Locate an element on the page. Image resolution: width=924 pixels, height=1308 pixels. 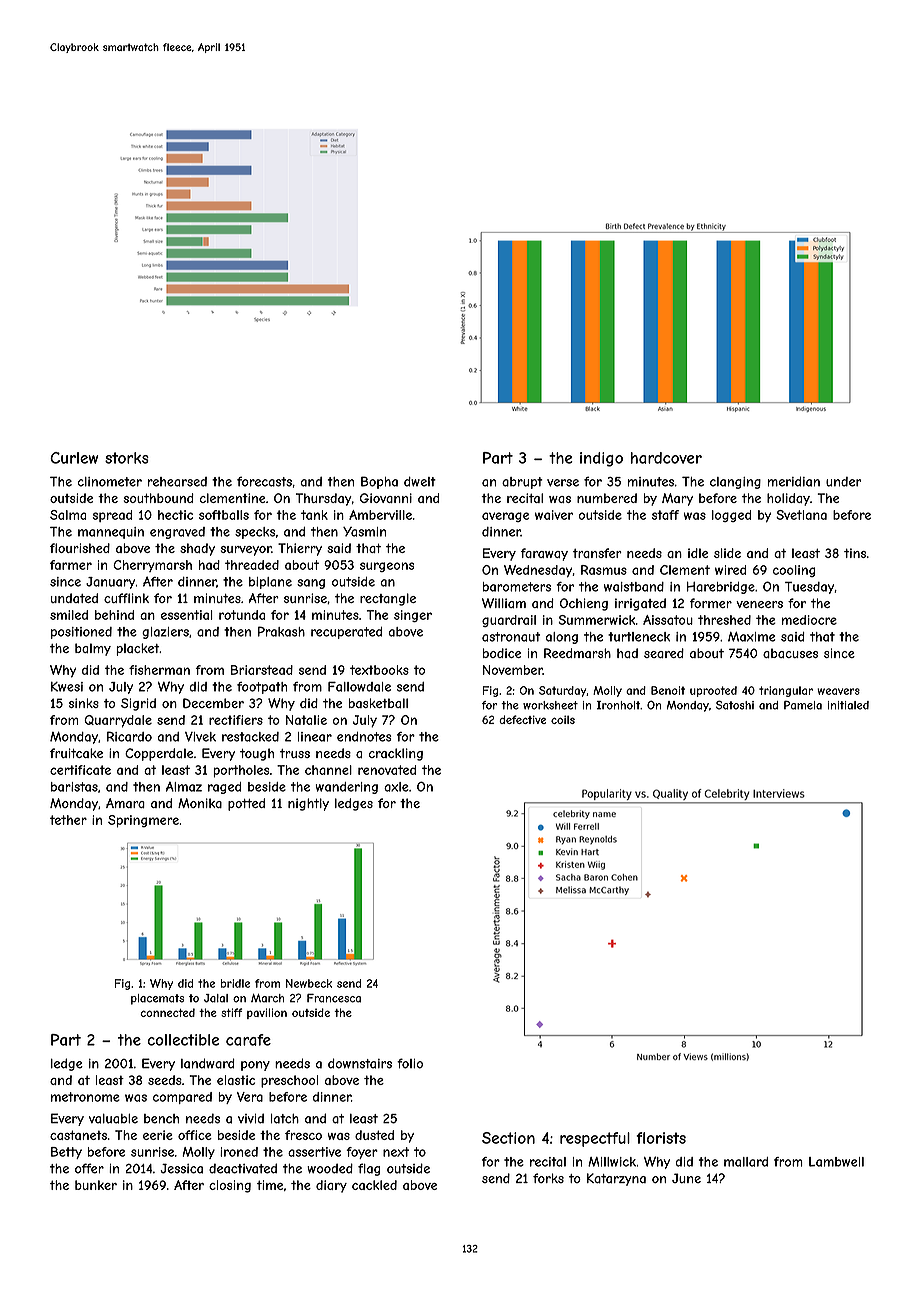
diary is located at coordinates (331, 1186).
